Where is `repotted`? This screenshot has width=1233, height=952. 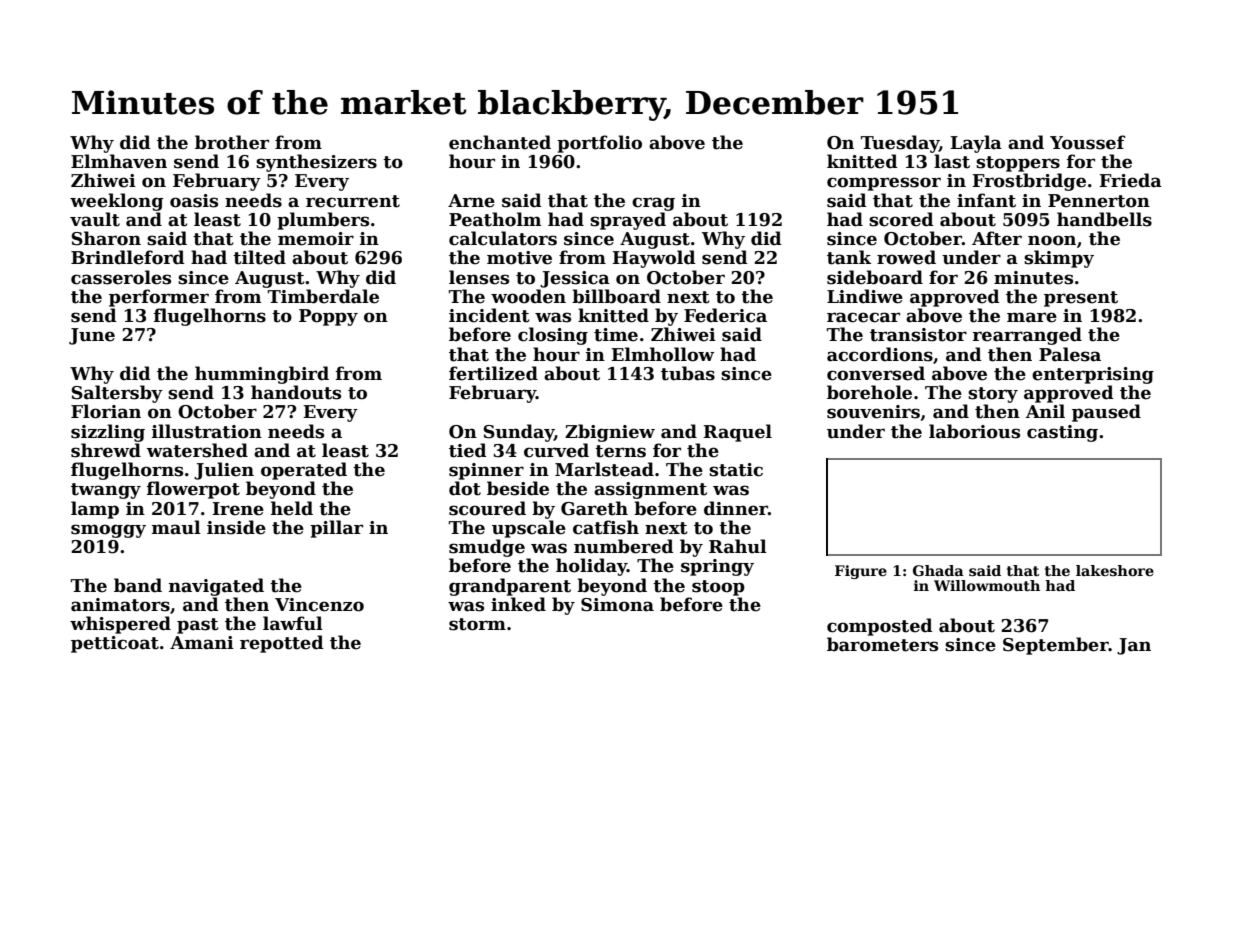 repotted is located at coordinates (282, 644).
